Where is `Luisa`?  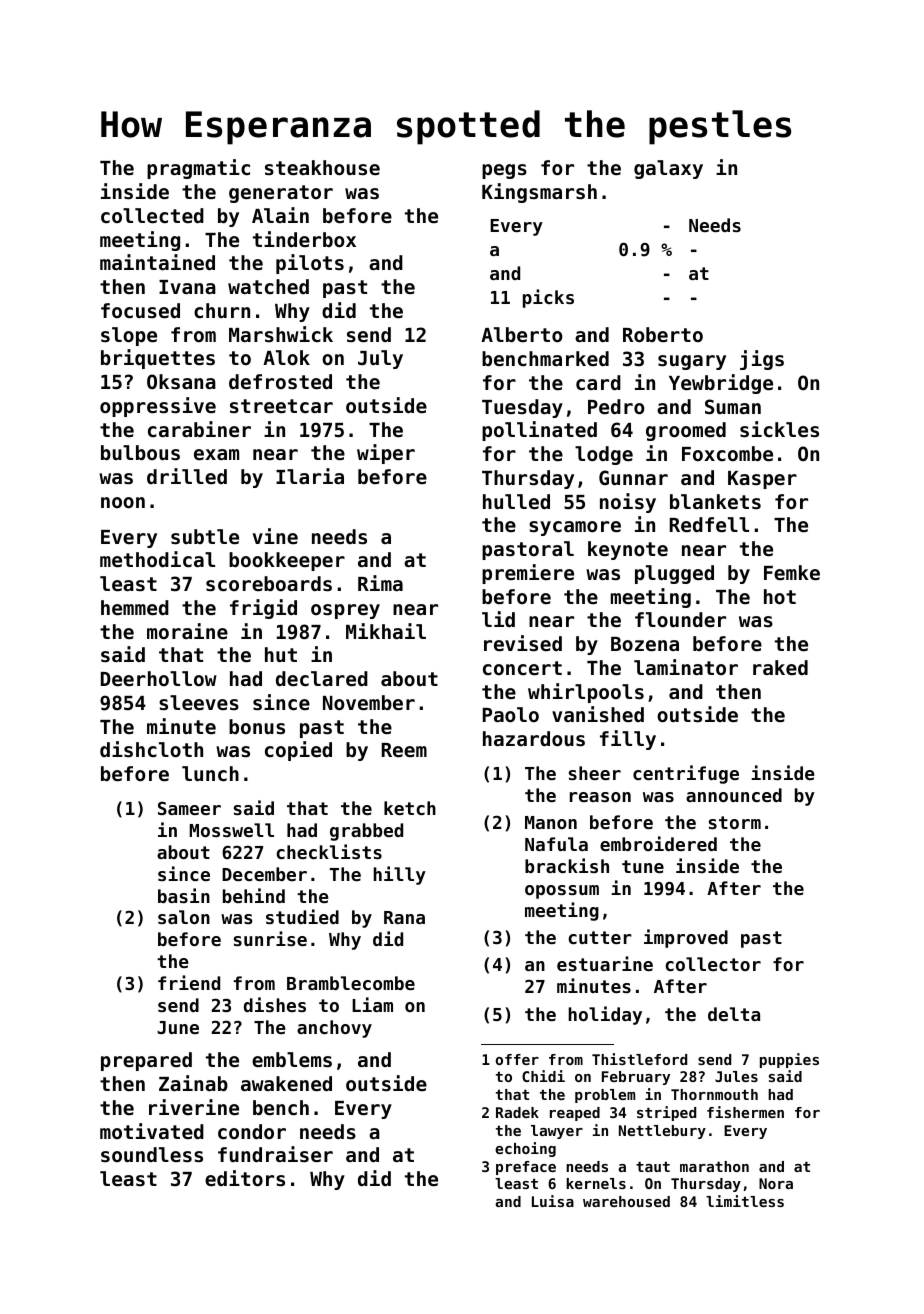
Luisa is located at coordinates (553, 1201).
